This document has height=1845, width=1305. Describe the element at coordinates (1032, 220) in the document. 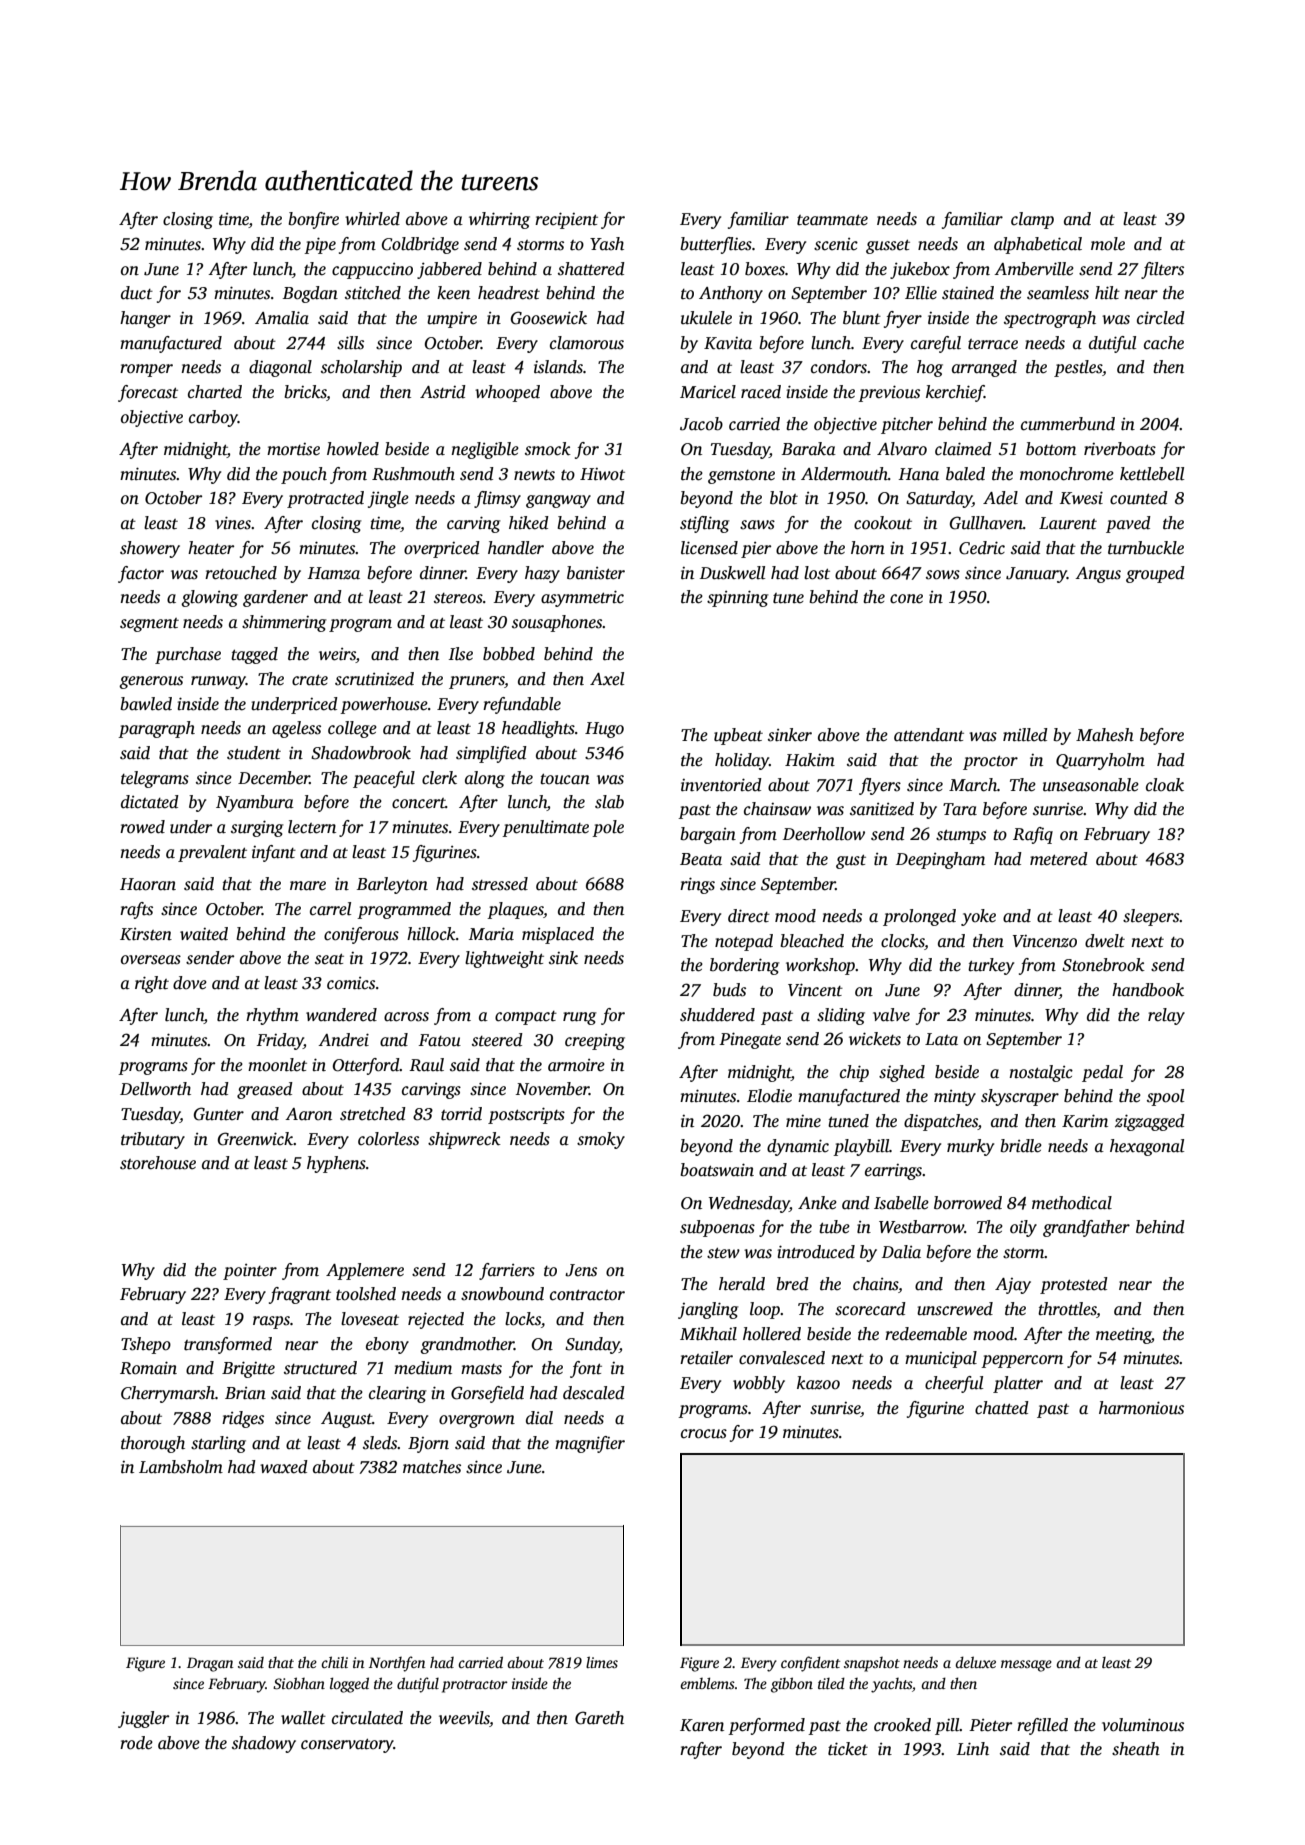

I see `clamp` at that location.
